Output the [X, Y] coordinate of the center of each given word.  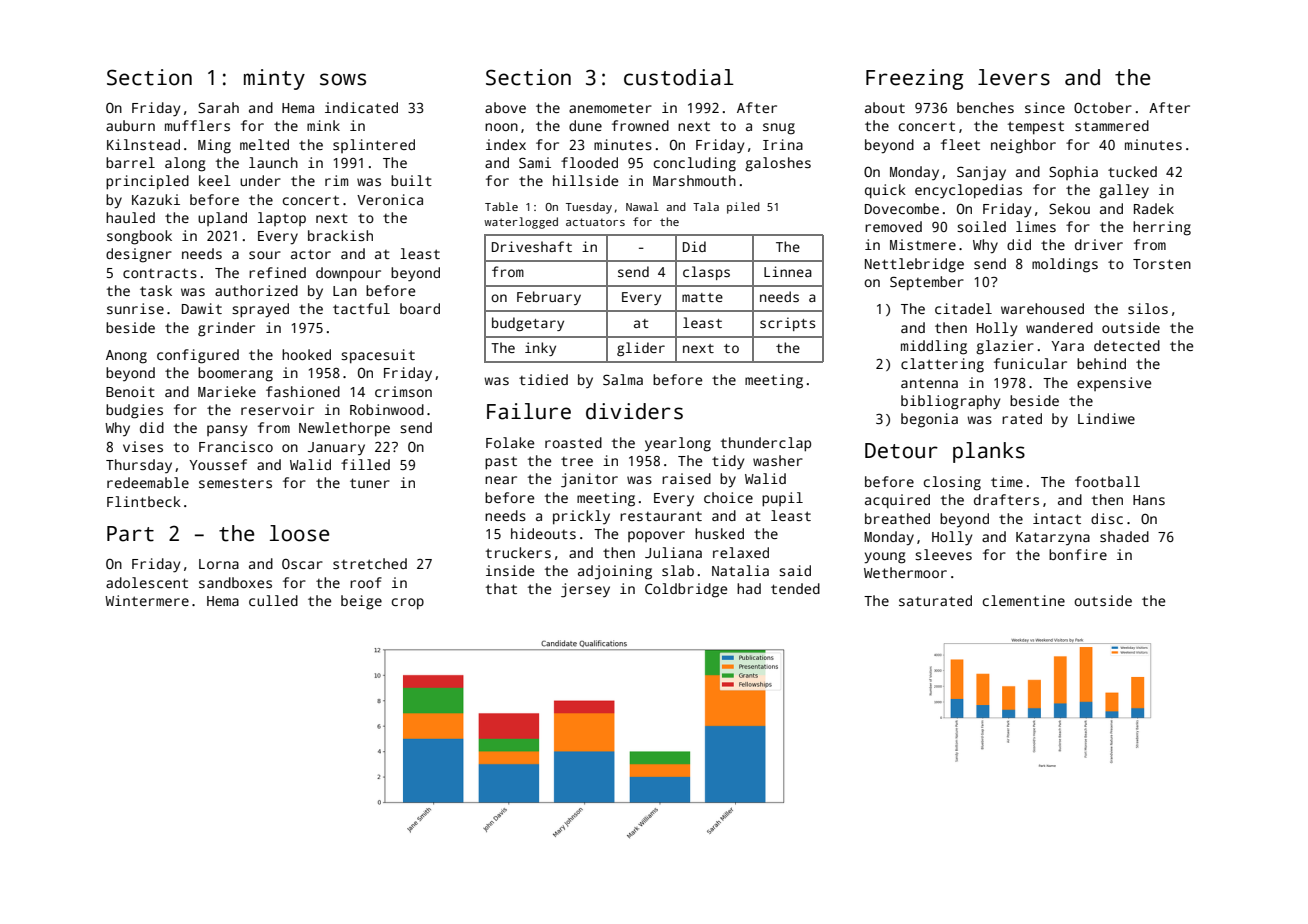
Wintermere [147, 600]
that [501, 588]
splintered [374, 146]
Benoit [130, 391]
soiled [981, 226]
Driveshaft [532, 246]
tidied [543, 379]
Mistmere [923, 244]
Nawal [642, 206]
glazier [1005, 347]
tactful [361, 308]
